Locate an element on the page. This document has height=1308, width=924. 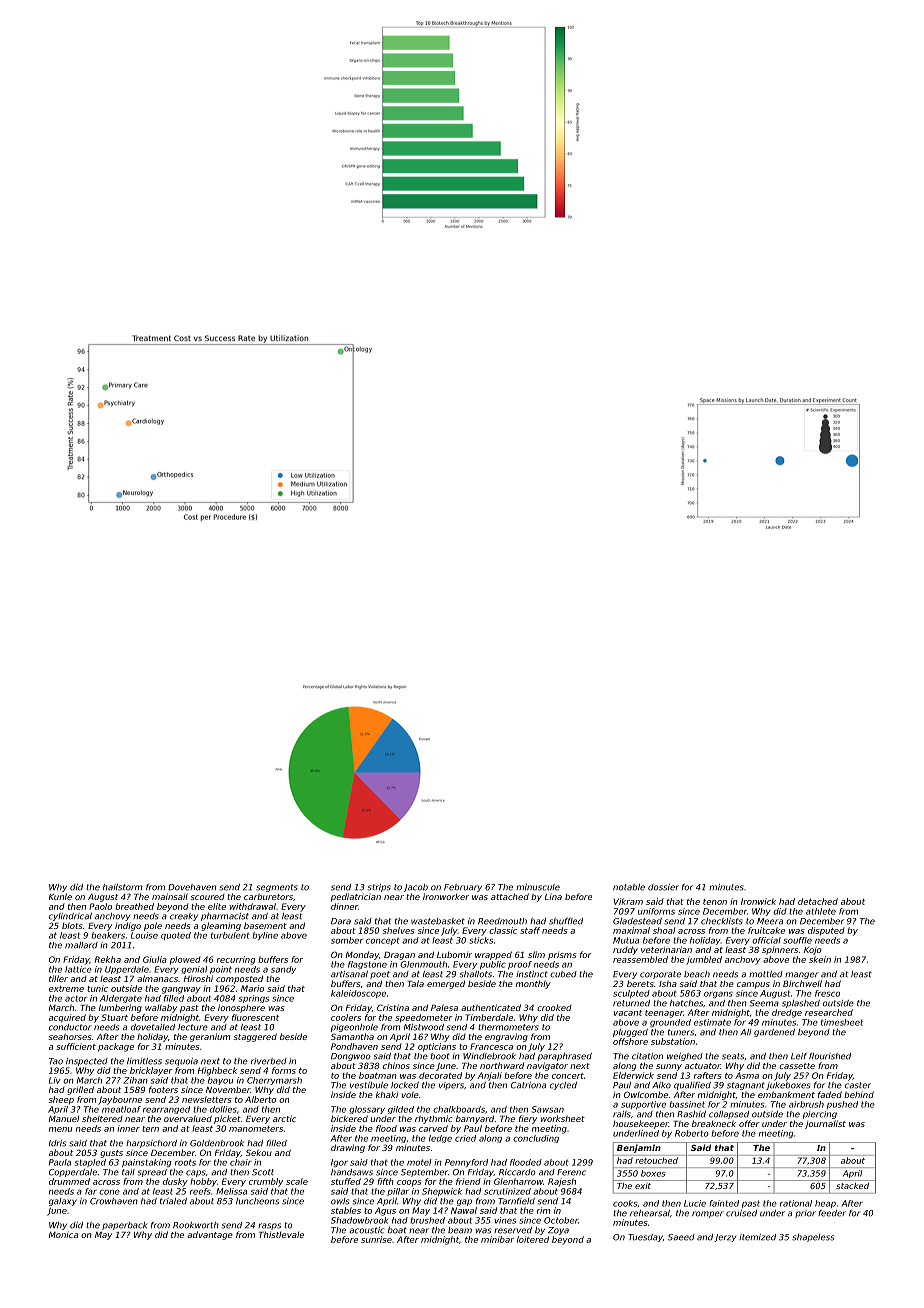
trialed is located at coordinates (173, 1201).
